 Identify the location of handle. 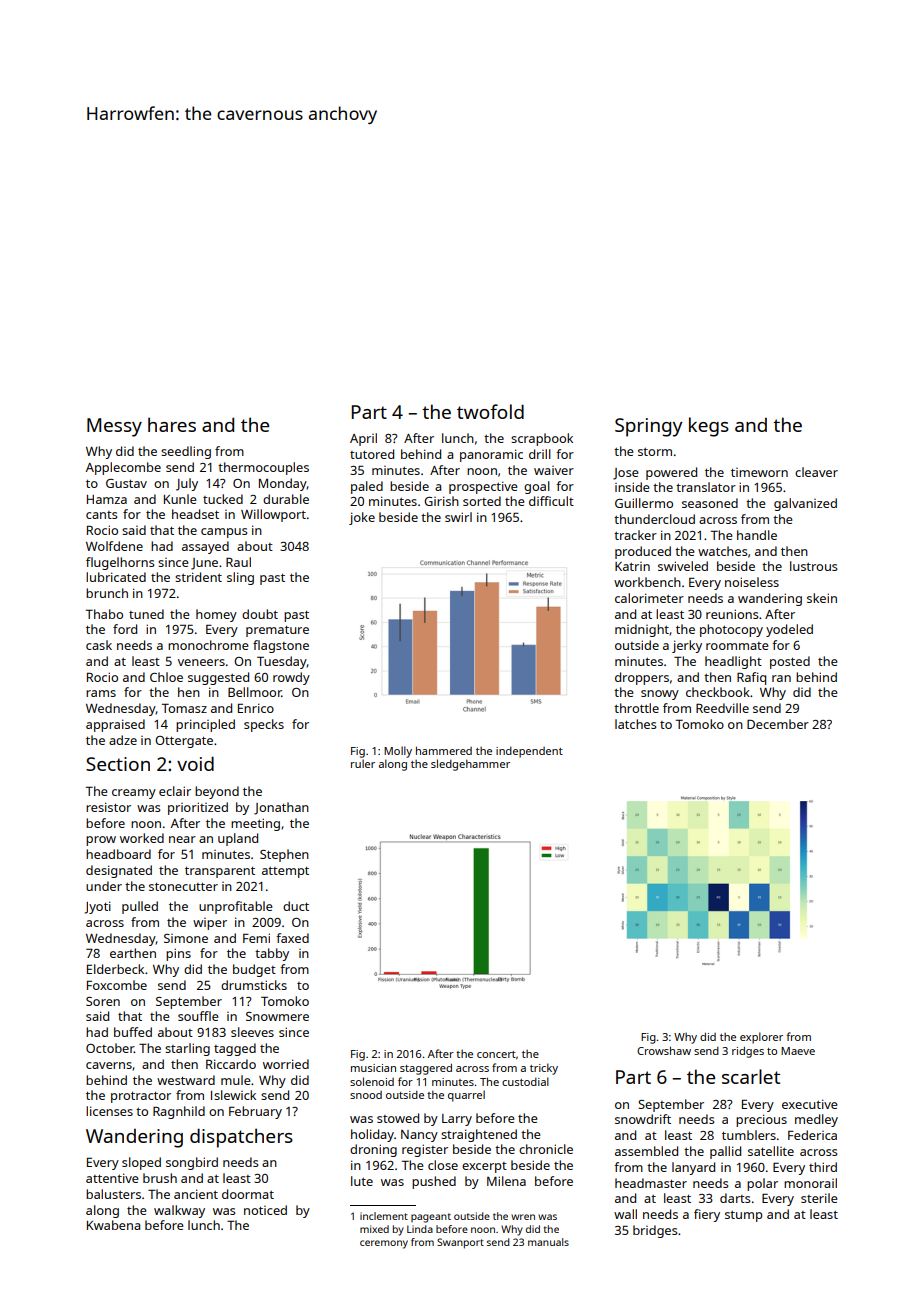
(757, 535).
